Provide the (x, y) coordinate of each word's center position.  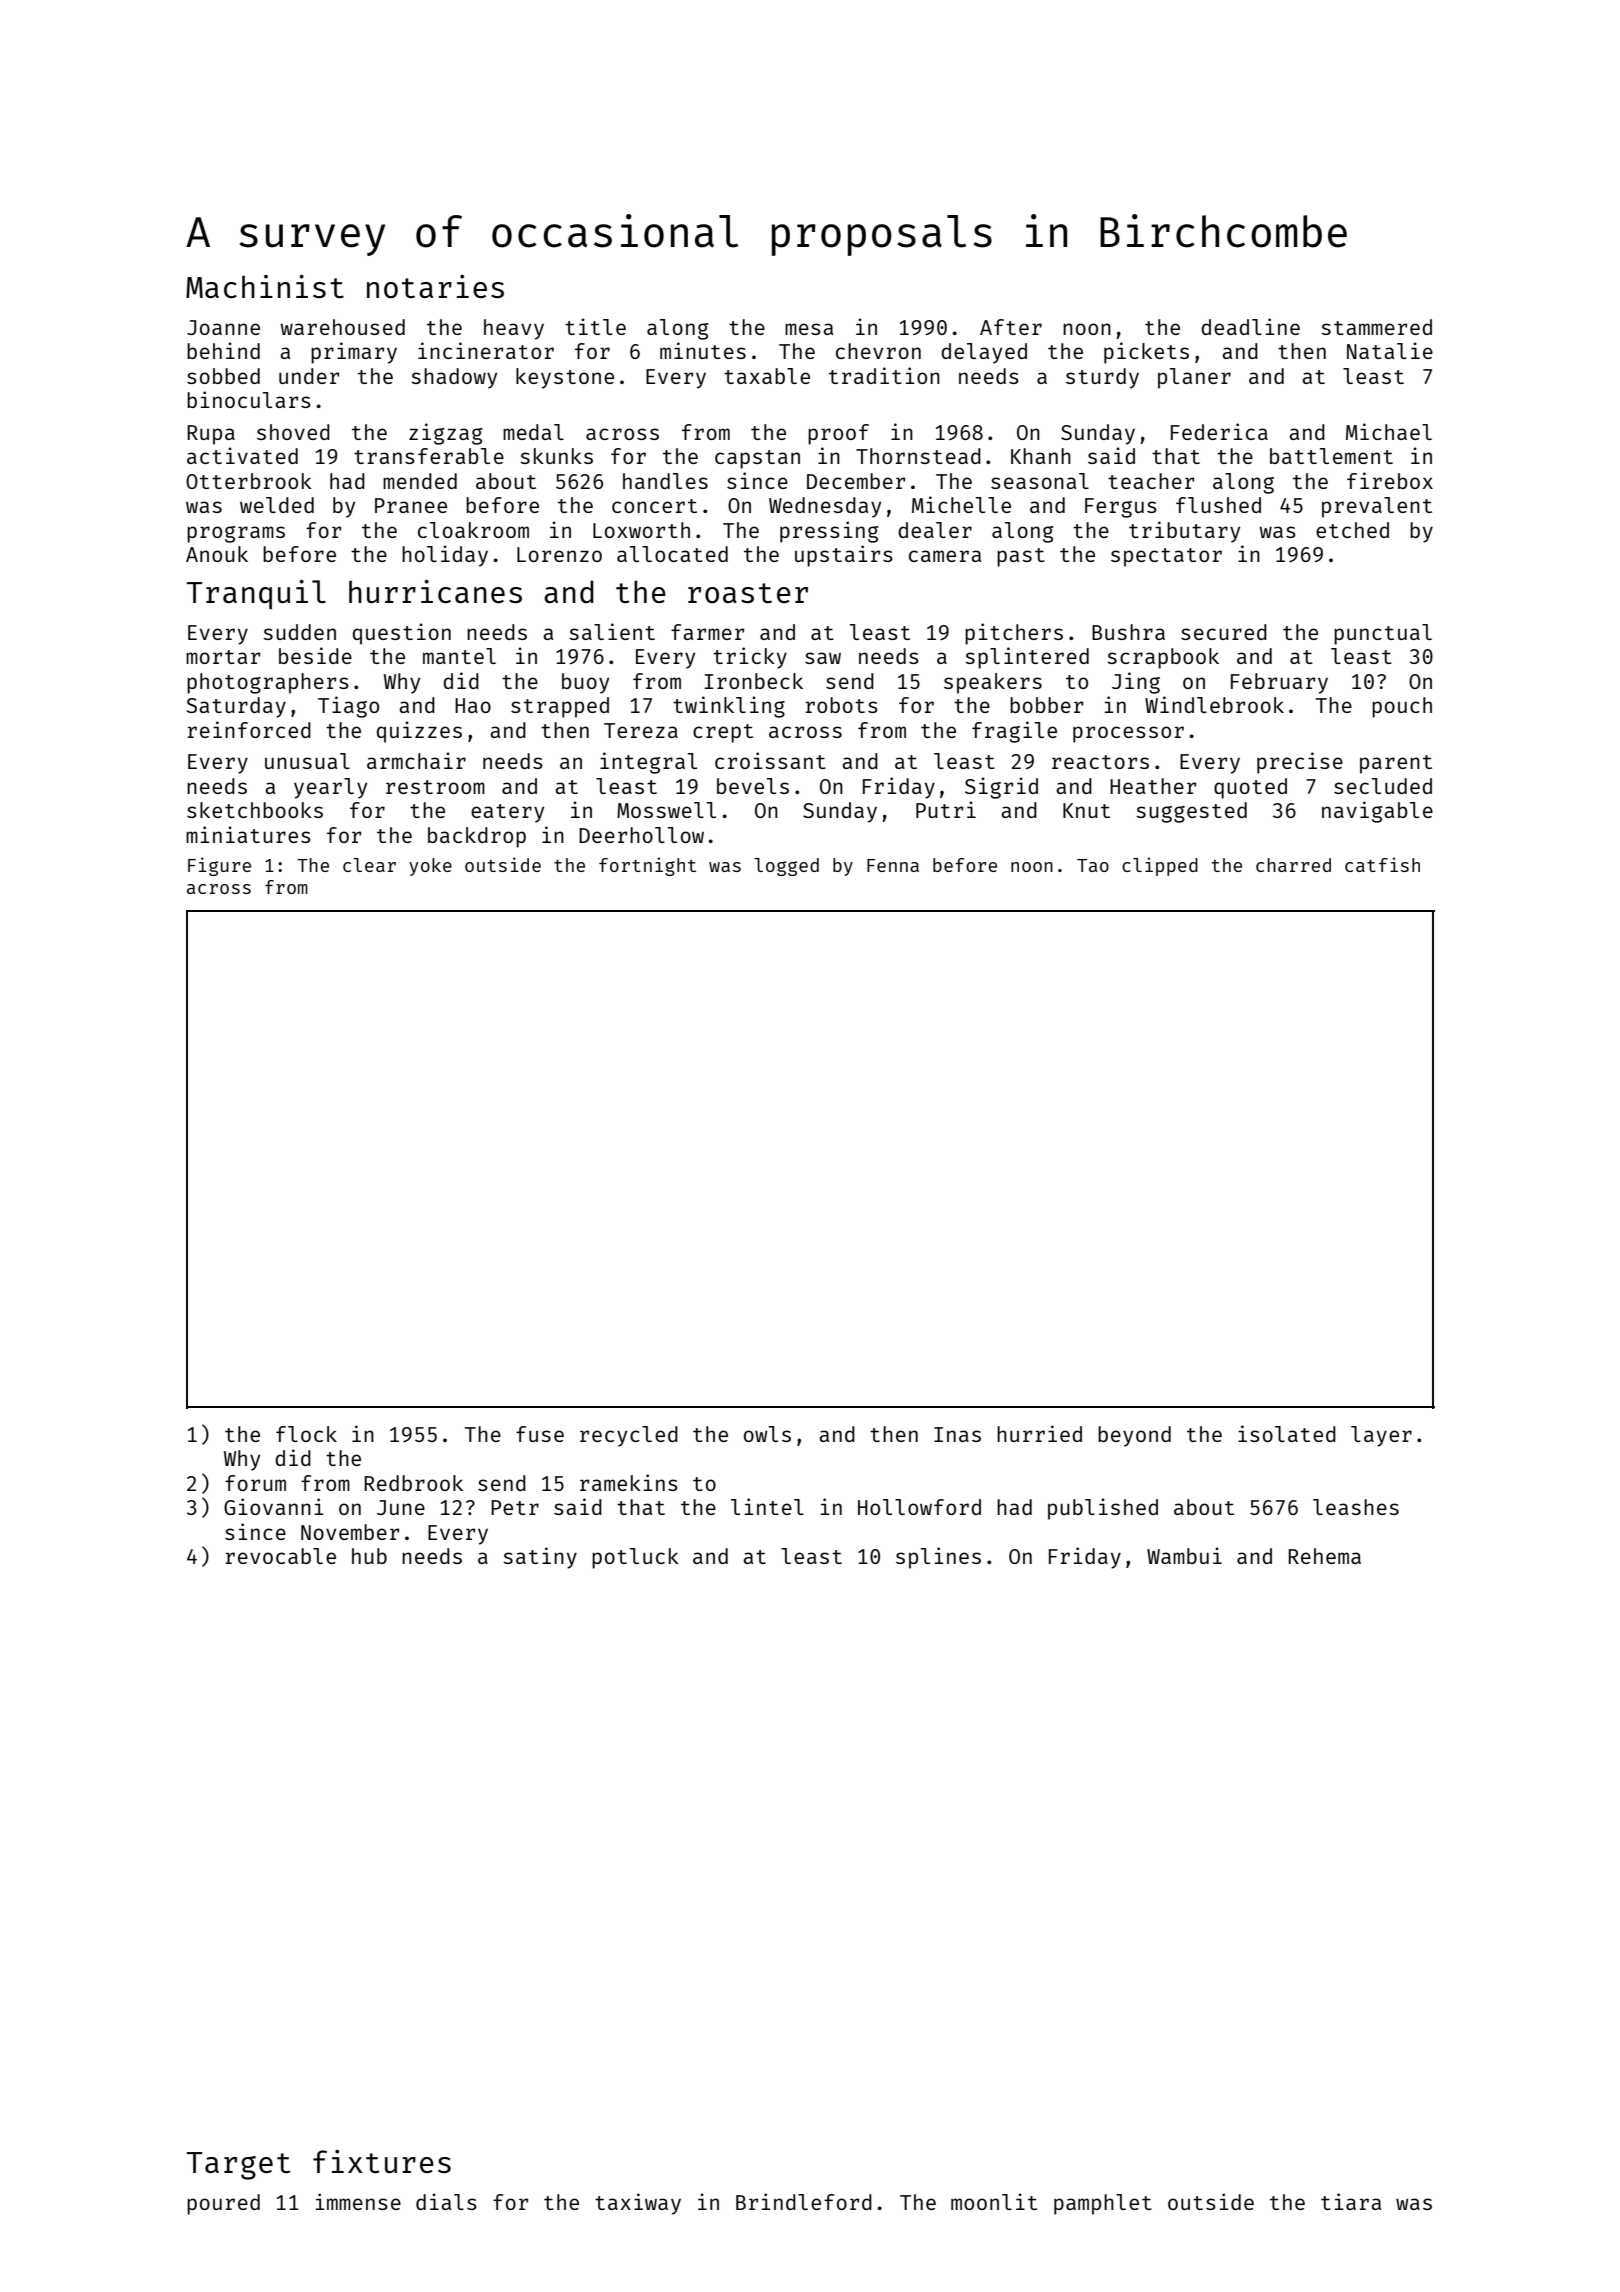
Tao (1093, 865)
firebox (1390, 480)
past (1021, 557)
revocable (281, 1556)
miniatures (248, 834)
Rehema (1324, 1556)
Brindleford (804, 2201)
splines (938, 1558)
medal (533, 432)
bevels (753, 786)
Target (238, 2166)
